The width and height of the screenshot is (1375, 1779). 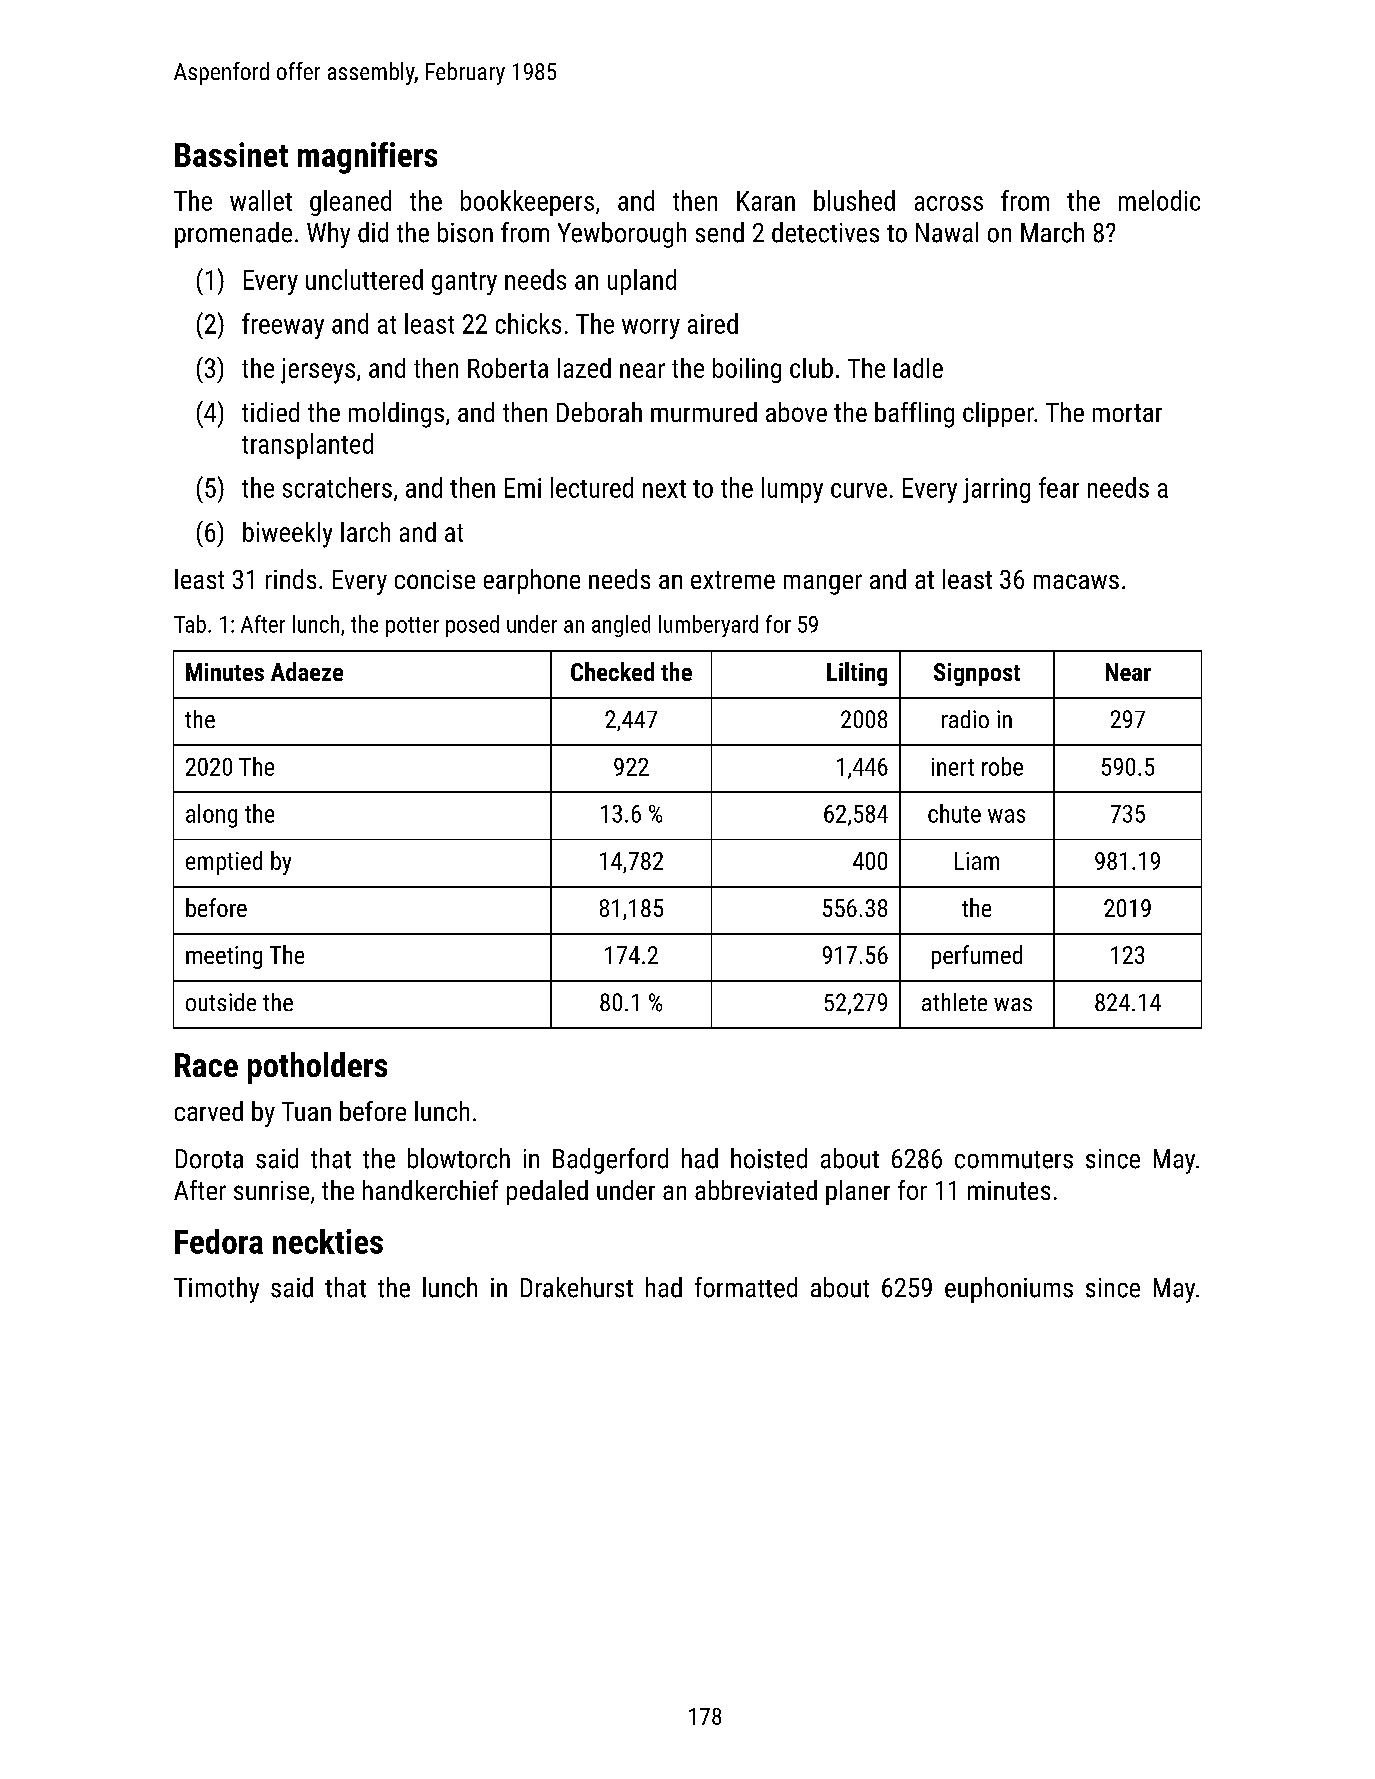 What do you see at coordinates (612, 671) in the screenshot?
I see `Checked` at bounding box center [612, 671].
